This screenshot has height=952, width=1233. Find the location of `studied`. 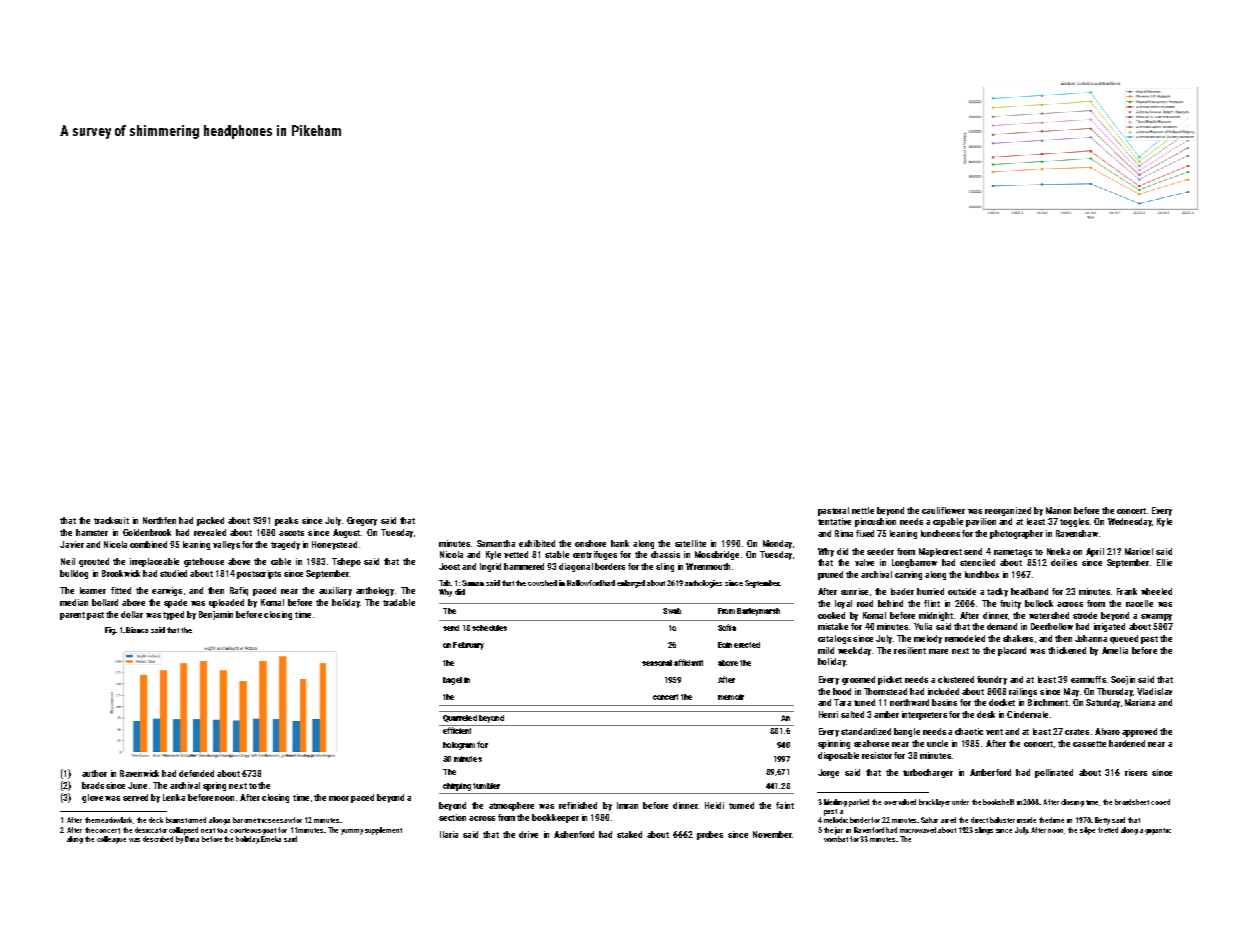

studied is located at coordinates (173, 573).
